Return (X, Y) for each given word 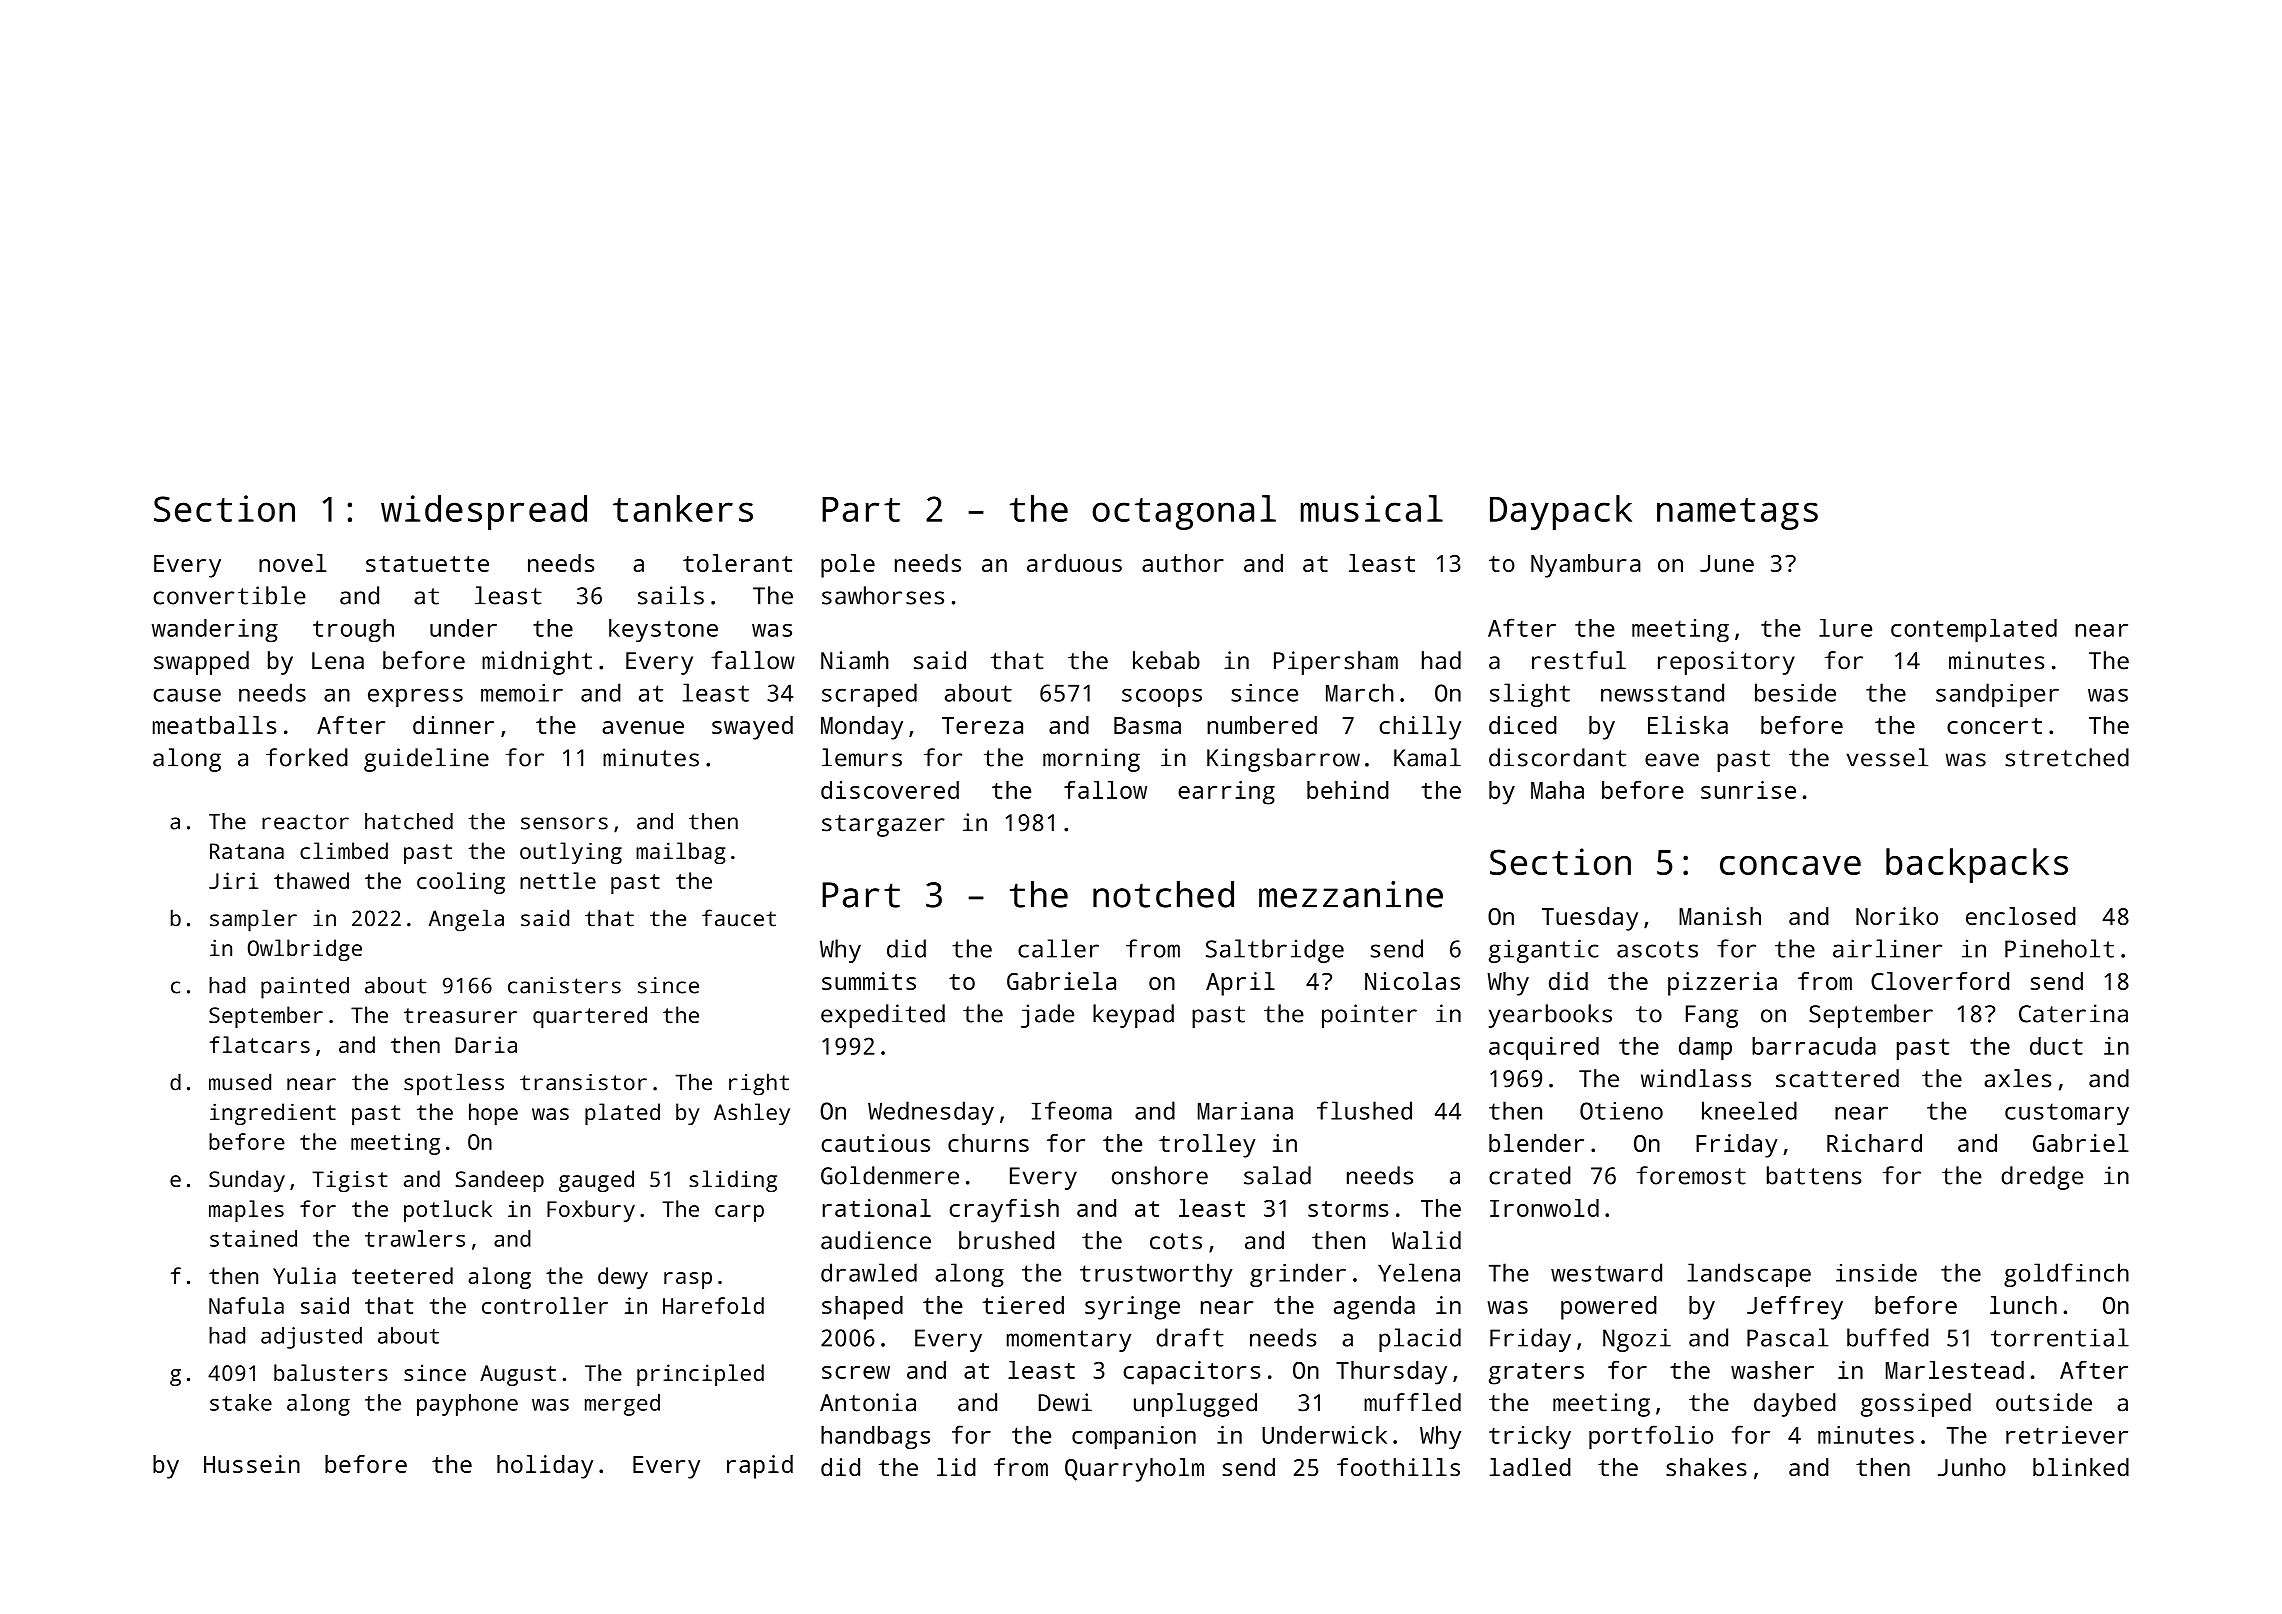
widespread (484, 512)
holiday (545, 1467)
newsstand (1662, 692)
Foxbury (591, 1211)
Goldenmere (890, 1175)
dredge (2042, 1178)
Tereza (982, 725)
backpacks (1977, 865)
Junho (1972, 1467)
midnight (537, 663)
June (1727, 563)
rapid (760, 1467)
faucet (739, 918)
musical (1372, 508)
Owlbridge (305, 950)
